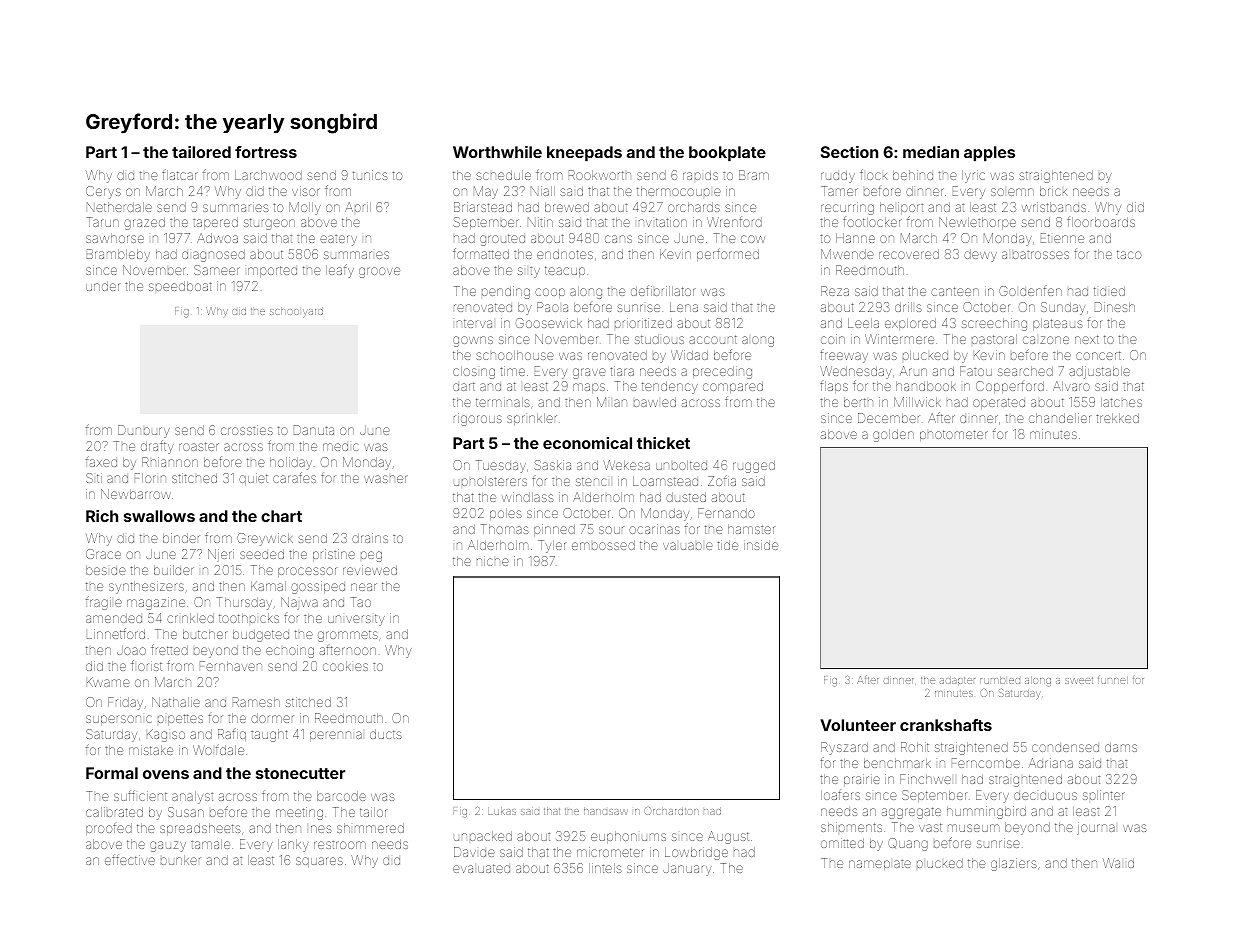 This image has width=1233, height=952. Describe the element at coordinates (684, 307) in the image. I see `Lena` at that location.
